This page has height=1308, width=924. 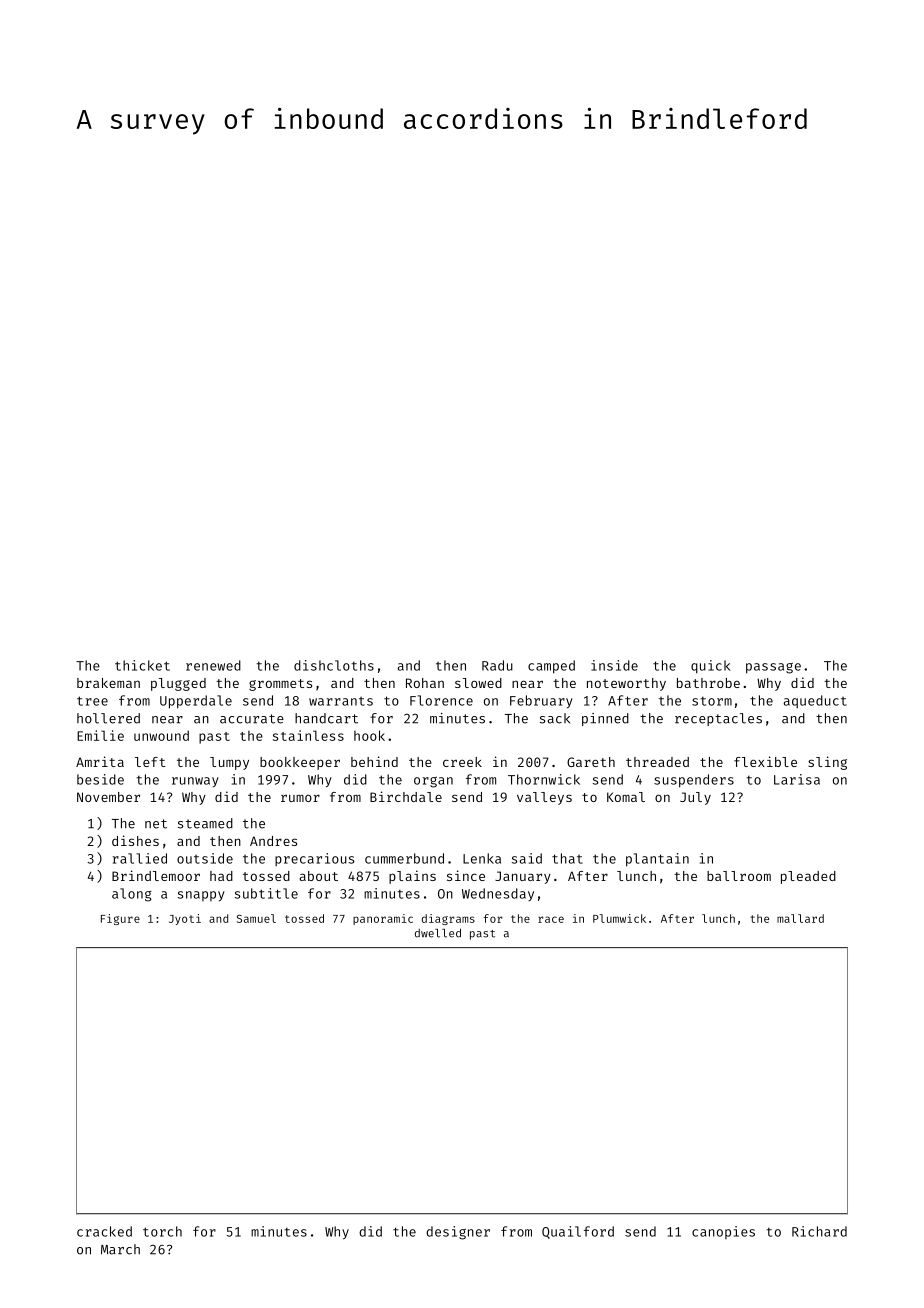 What do you see at coordinates (765, 761) in the page?
I see `flexible` at bounding box center [765, 761].
